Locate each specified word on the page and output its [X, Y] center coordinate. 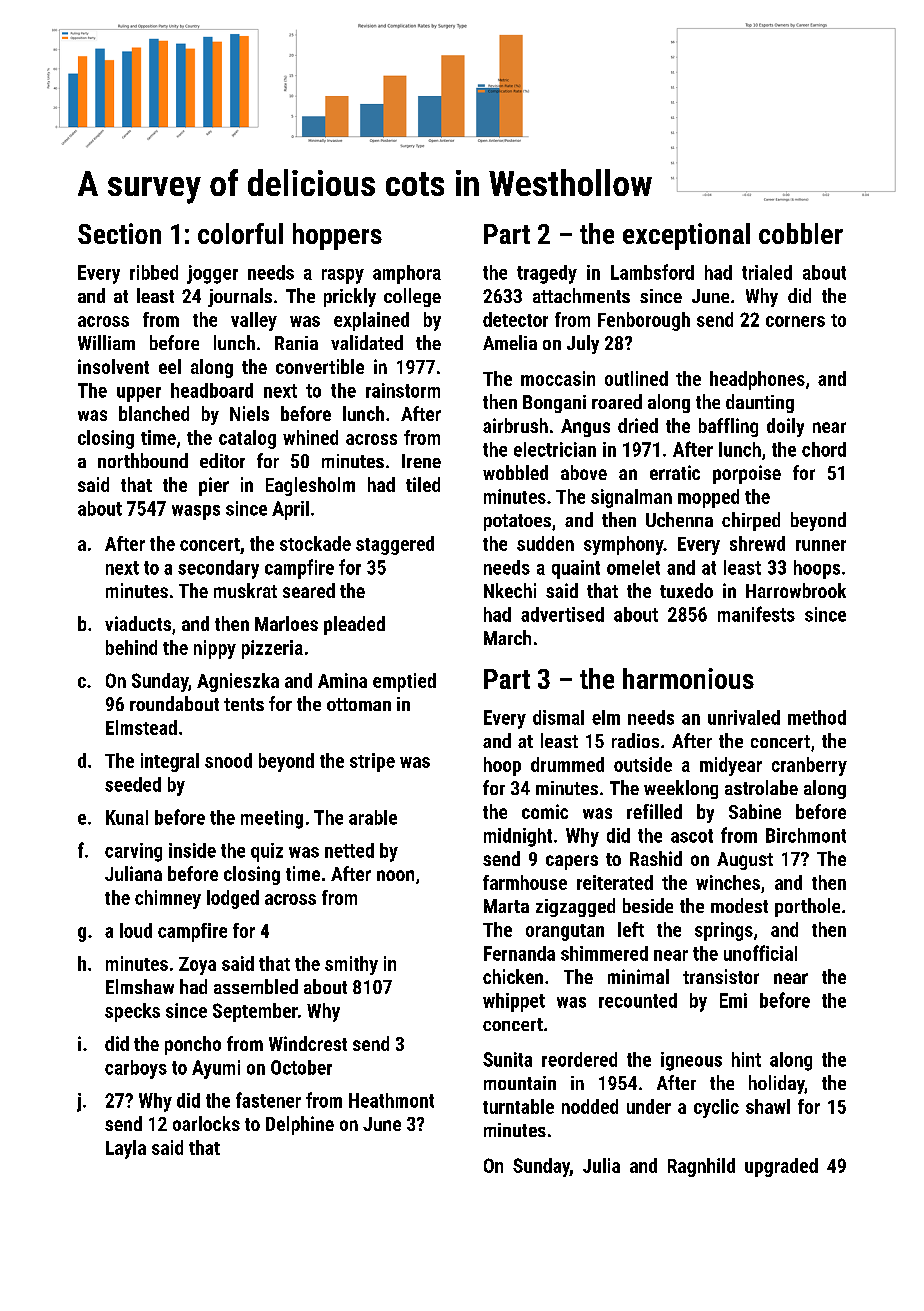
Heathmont [391, 1100]
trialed [767, 272]
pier [214, 486]
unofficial [760, 953]
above [584, 472]
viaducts [138, 623]
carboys [136, 1069]
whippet [514, 1002]
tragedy [547, 274]
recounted [638, 1000]
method [817, 717]
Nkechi [510, 590]
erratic [675, 472]
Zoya [197, 966]
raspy [343, 276]
